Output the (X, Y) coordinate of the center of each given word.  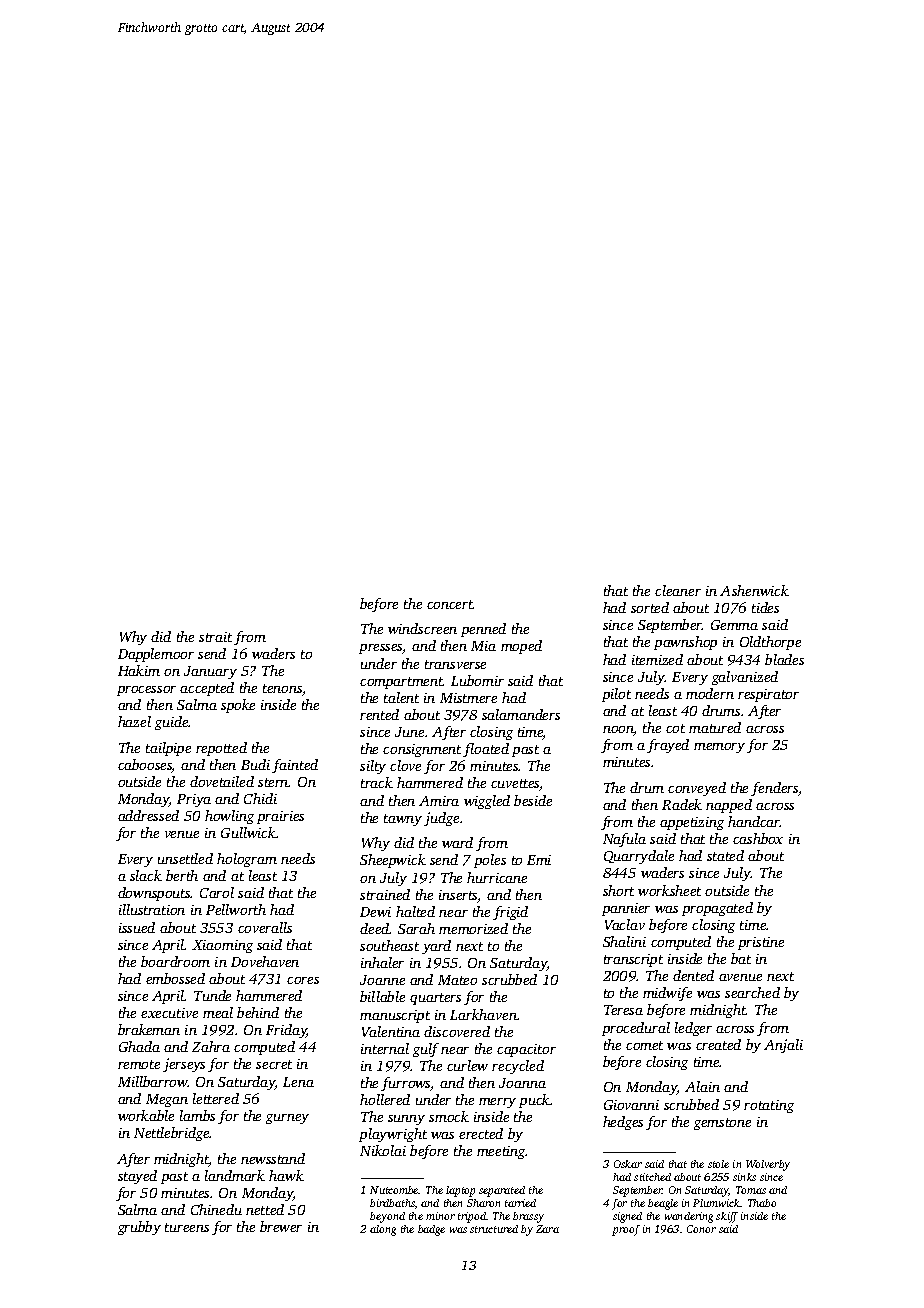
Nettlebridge (172, 1134)
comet (644, 1045)
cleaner (678, 590)
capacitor (526, 1050)
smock (449, 1116)
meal (218, 1012)
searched (752, 992)
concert (450, 604)
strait (215, 637)
